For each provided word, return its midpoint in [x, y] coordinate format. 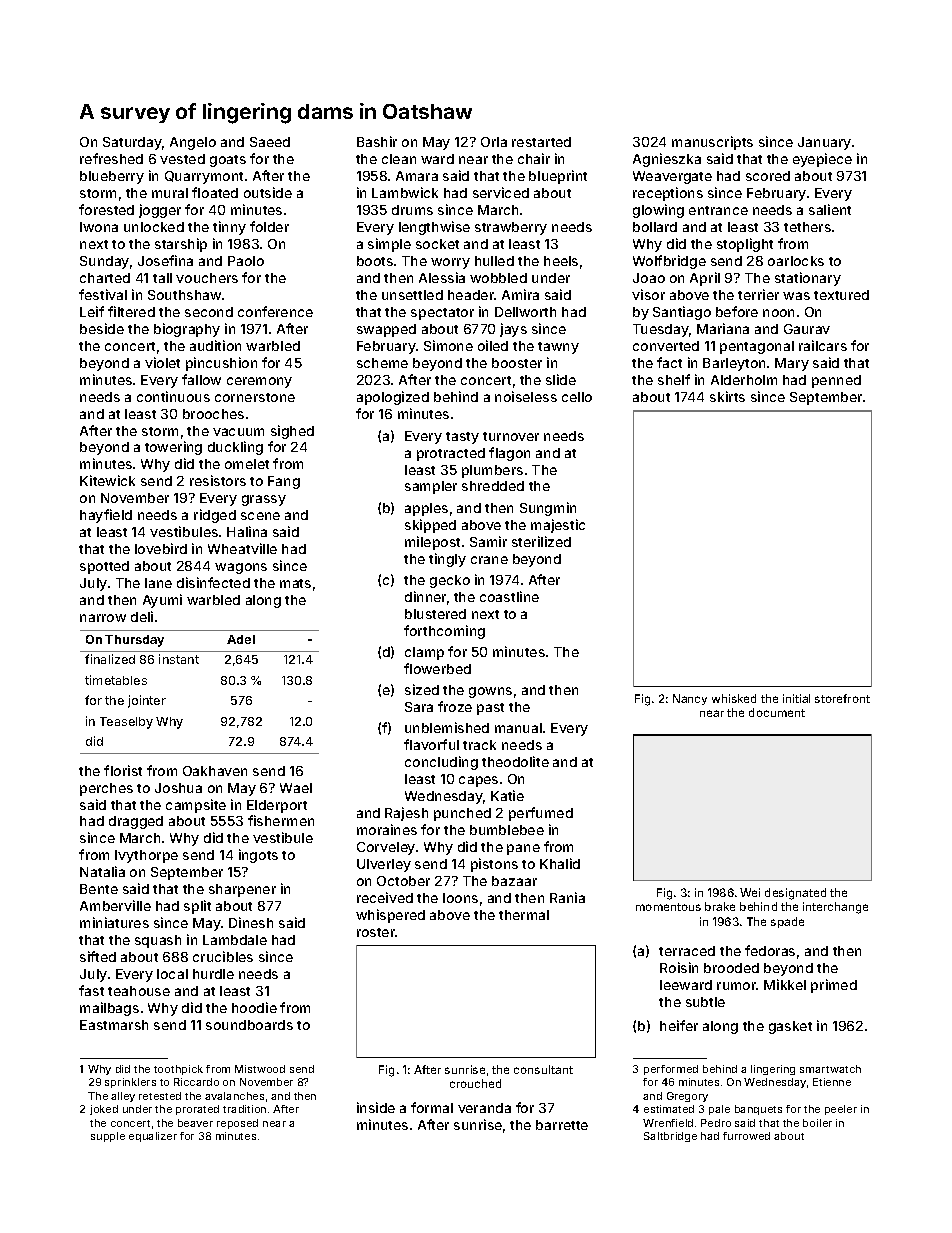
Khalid [560, 863]
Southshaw [184, 295]
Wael [296, 788]
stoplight [745, 245]
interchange [835, 908]
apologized [393, 398]
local [172, 974]
